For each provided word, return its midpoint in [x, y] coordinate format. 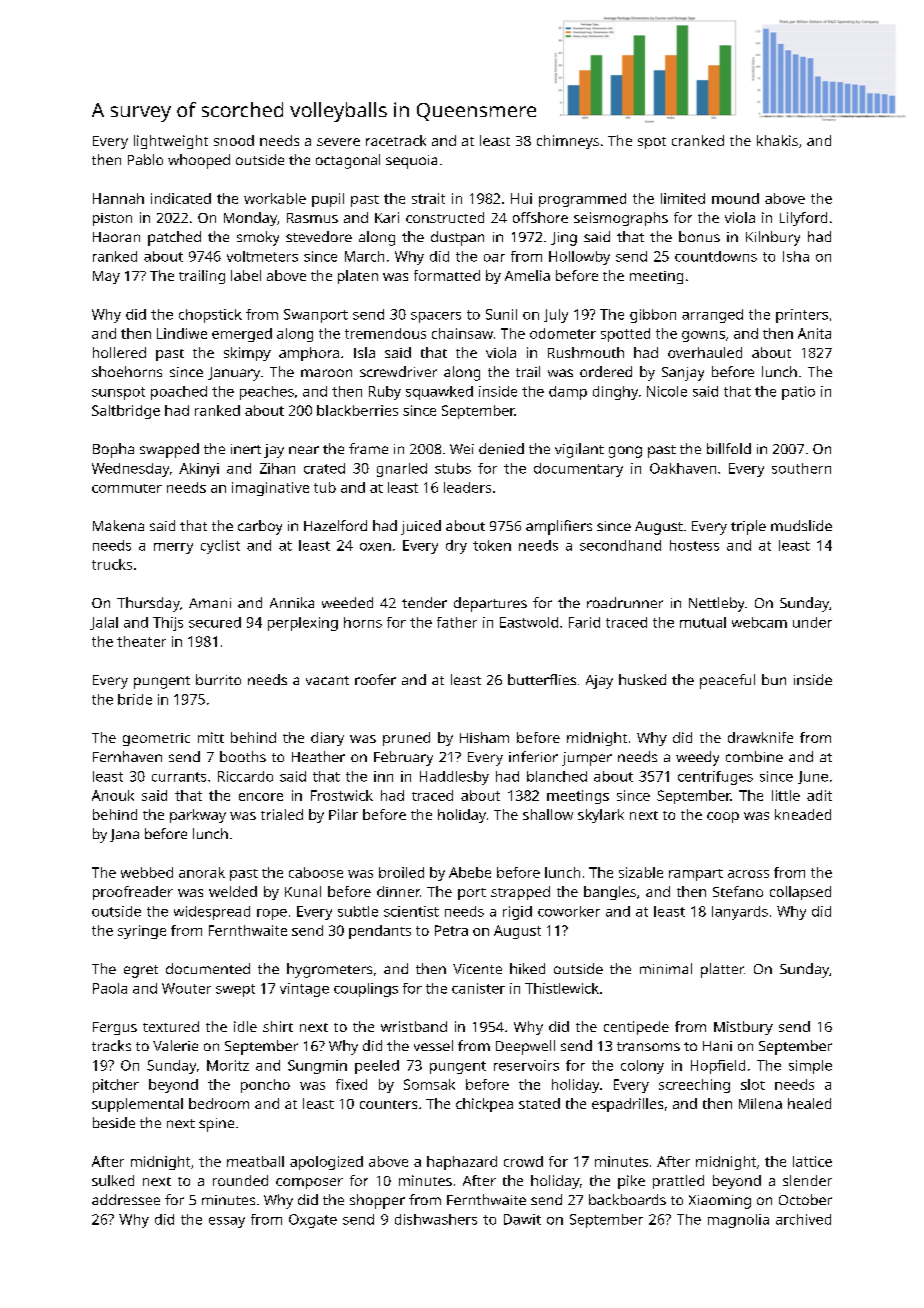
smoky [258, 238]
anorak [202, 872]
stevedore [319, 236]
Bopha [113, 450]
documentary [578, 470]
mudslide [801, 525]
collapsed [800, 893]
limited [683, 198]
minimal [666, 968]
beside [114, 1122]
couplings [366, 990]
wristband [414, 1026]
